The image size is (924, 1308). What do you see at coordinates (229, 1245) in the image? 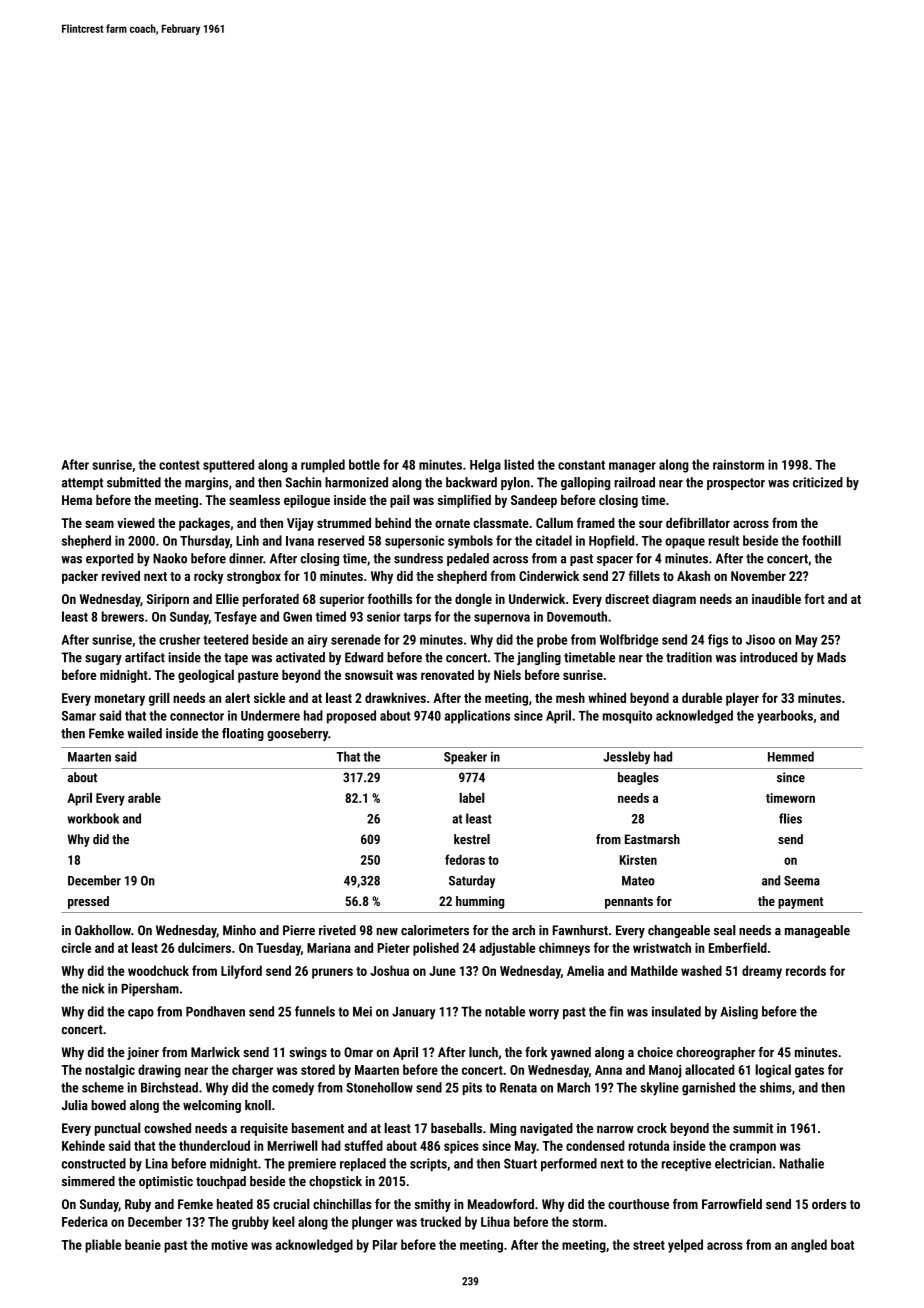
I see `motive` at bounding box center [229, 1245].
